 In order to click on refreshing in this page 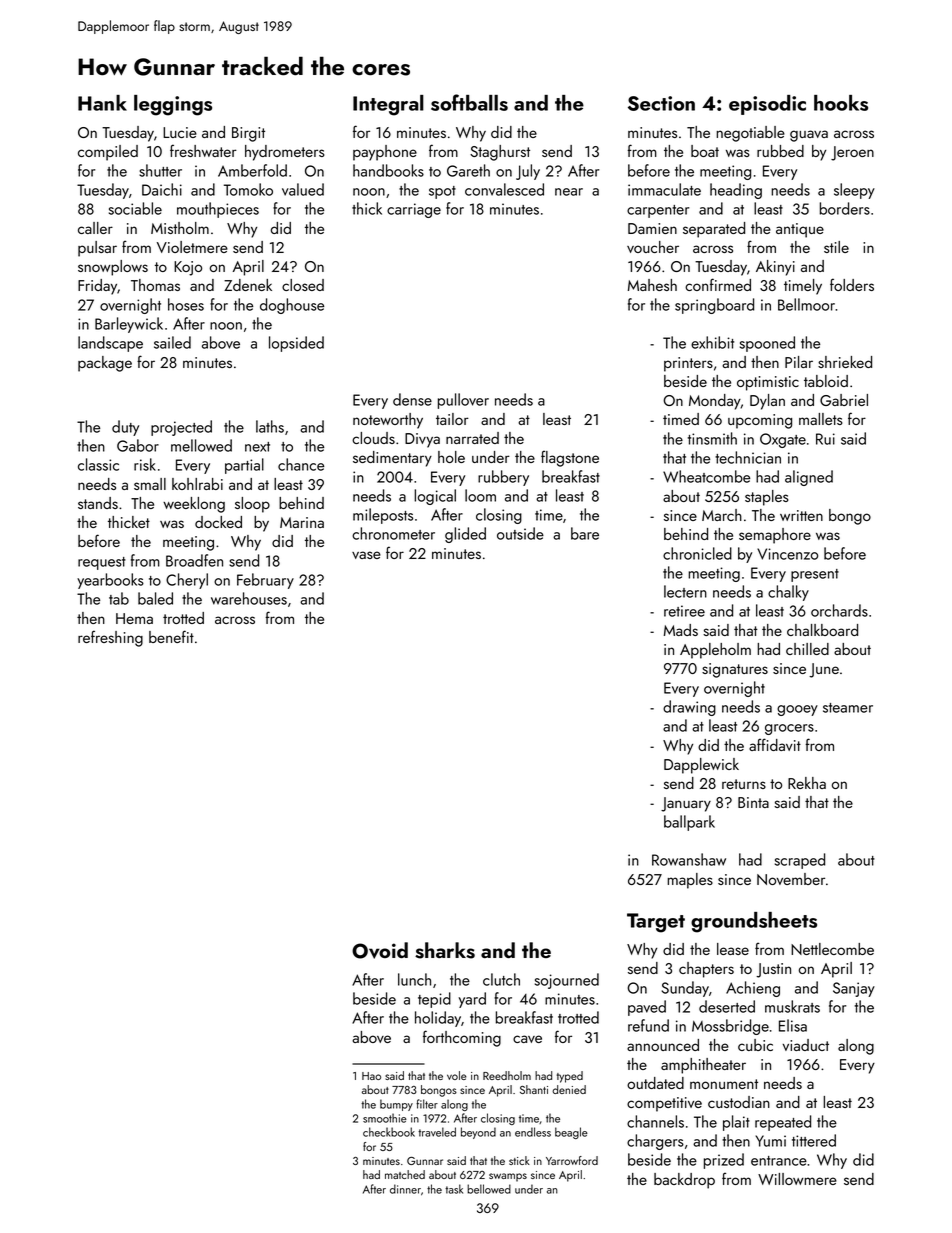, I will do `click(110, 638)`.
